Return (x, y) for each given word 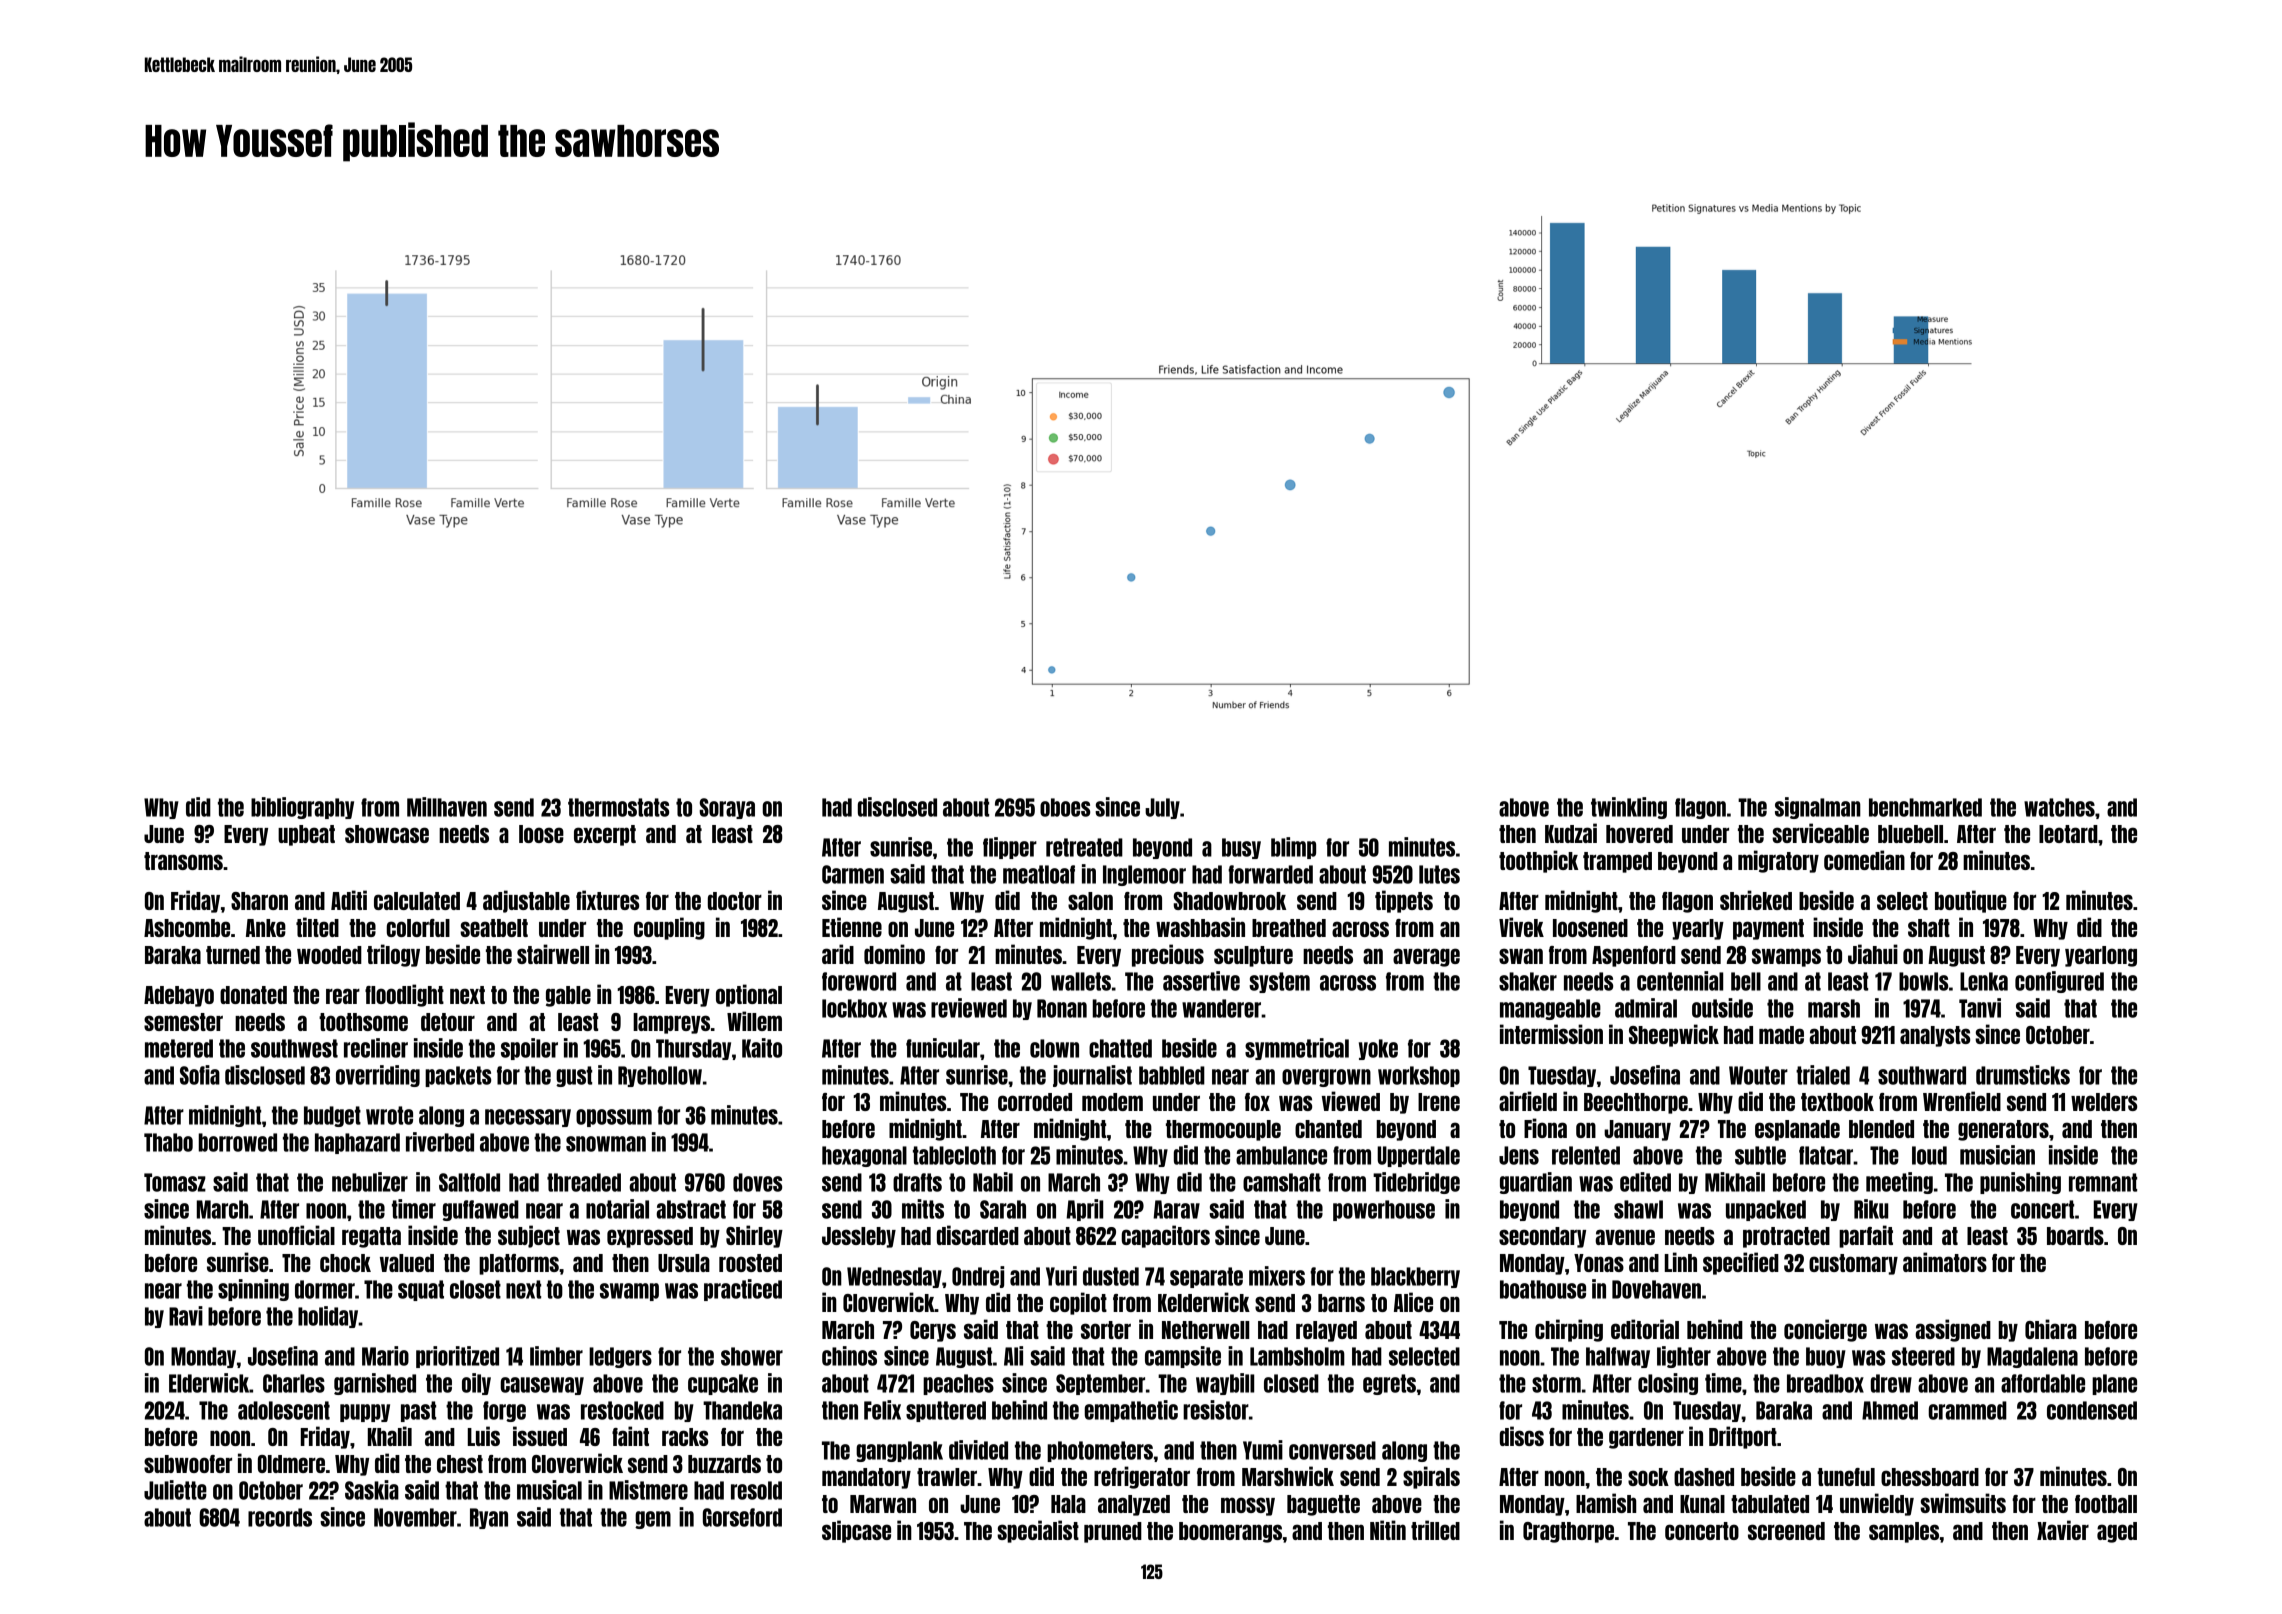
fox (1257, 1102)
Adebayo (179, 996)
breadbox (1825, 1383)
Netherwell (1205, 1330)
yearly (1698, 929)
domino (894, 954)
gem (653, 1520)
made (1781, 1035)
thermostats (618, 807)
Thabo (168, 1142)
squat (421, 1290)
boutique (1971, 901)
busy (1241, 848)
